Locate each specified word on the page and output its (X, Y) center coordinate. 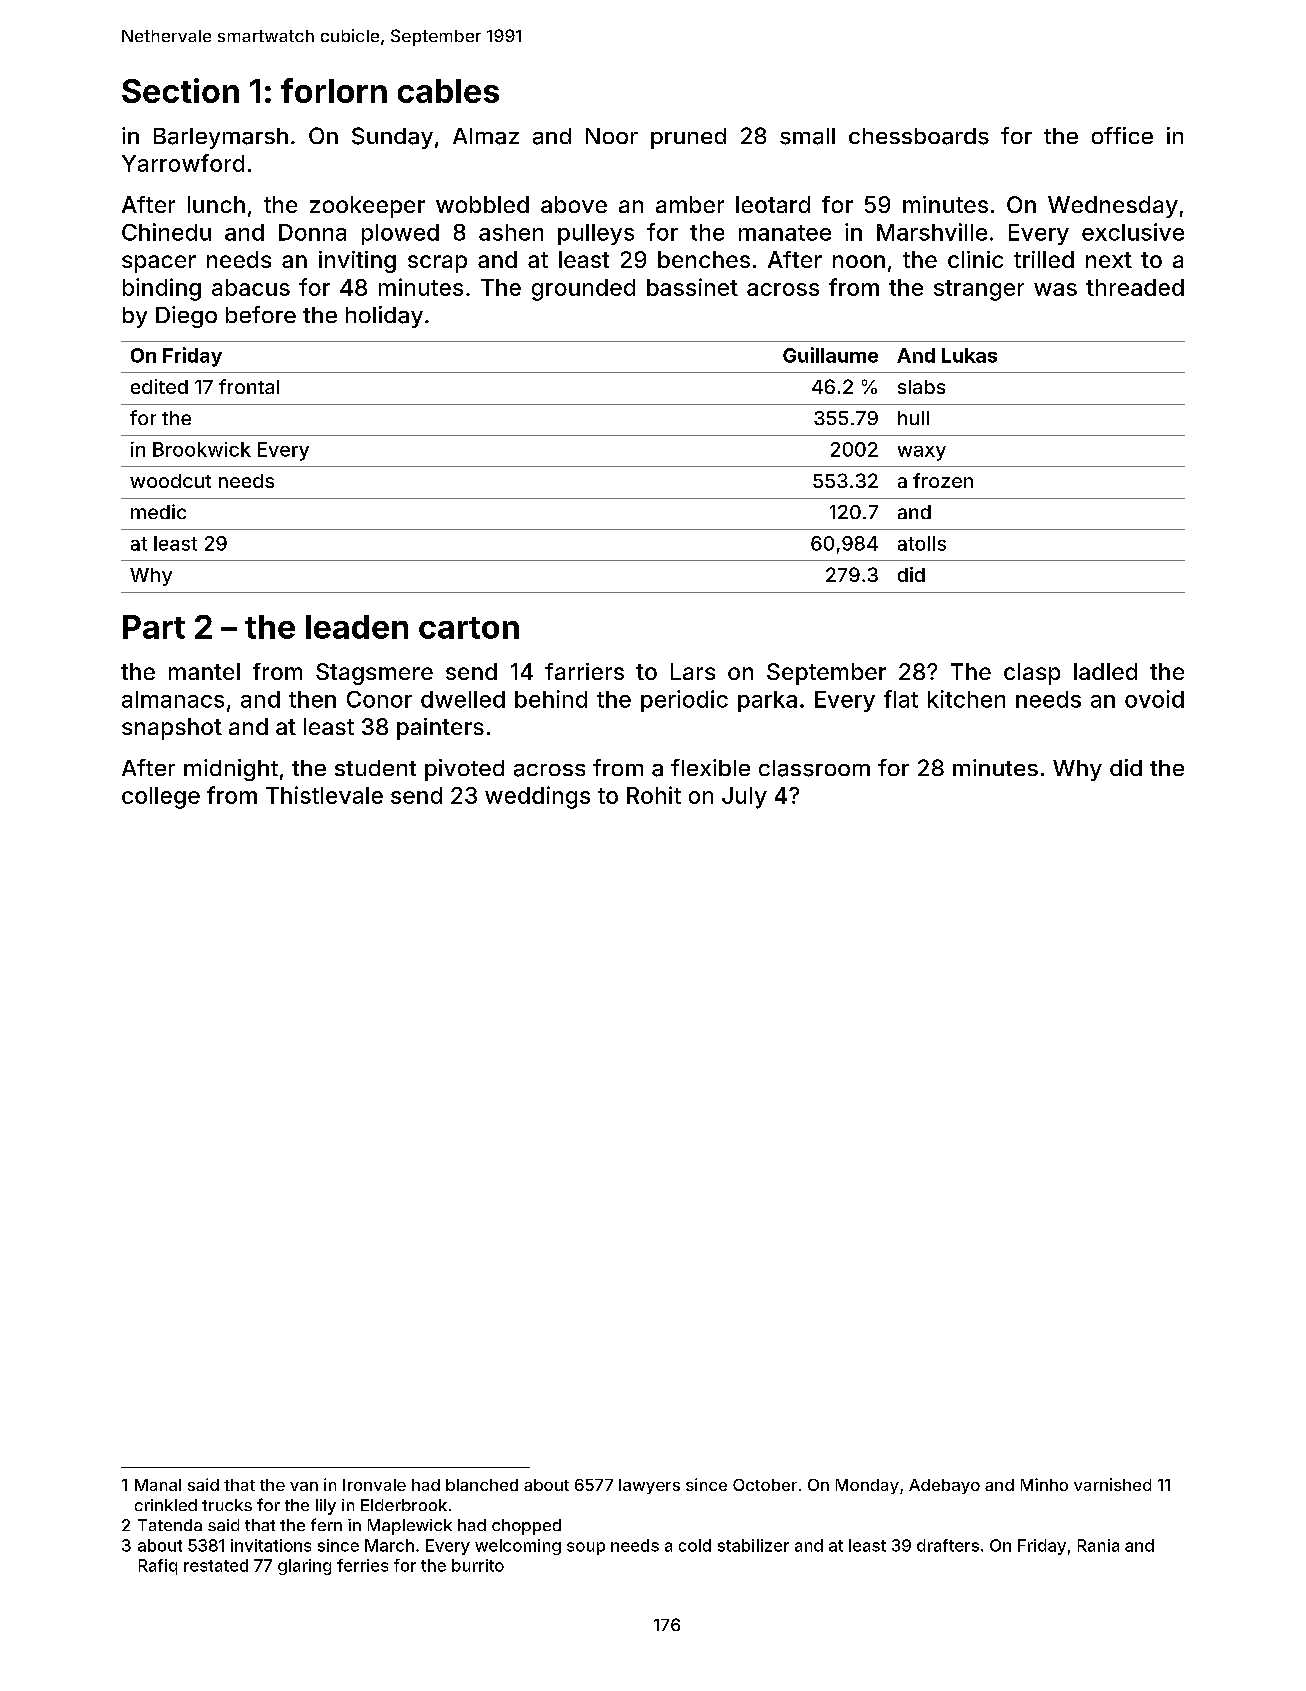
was (1055, 289)
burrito (478, 1565)
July (744, 798)
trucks (227, 1505)
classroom (814, 768)
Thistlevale (324, 795)
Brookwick (202, 449)
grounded (583, 290)
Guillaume (830, 355)
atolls (922, 543)
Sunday (392, 138)
